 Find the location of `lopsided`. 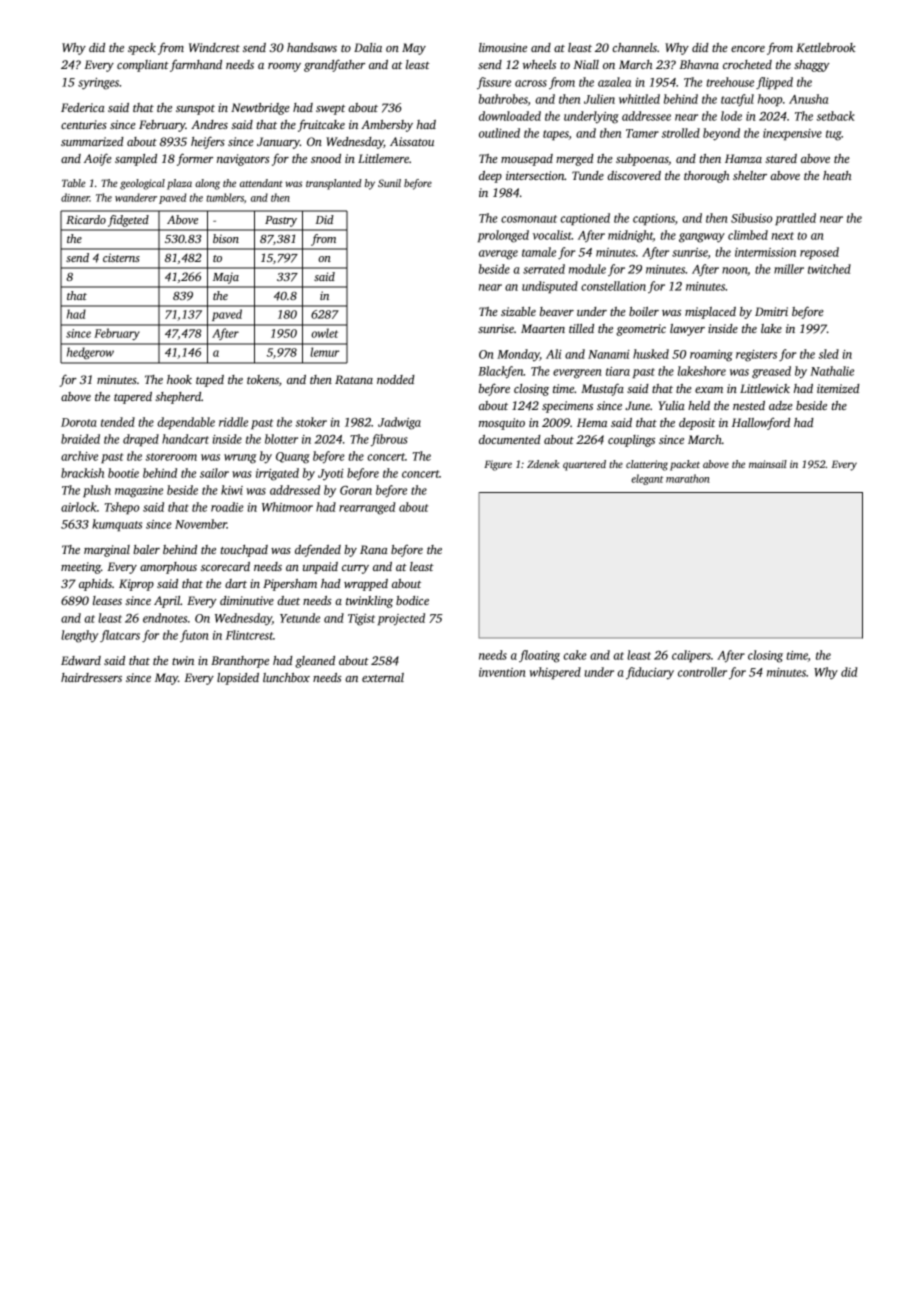

lopsided is located at coordinates (238, 679).
